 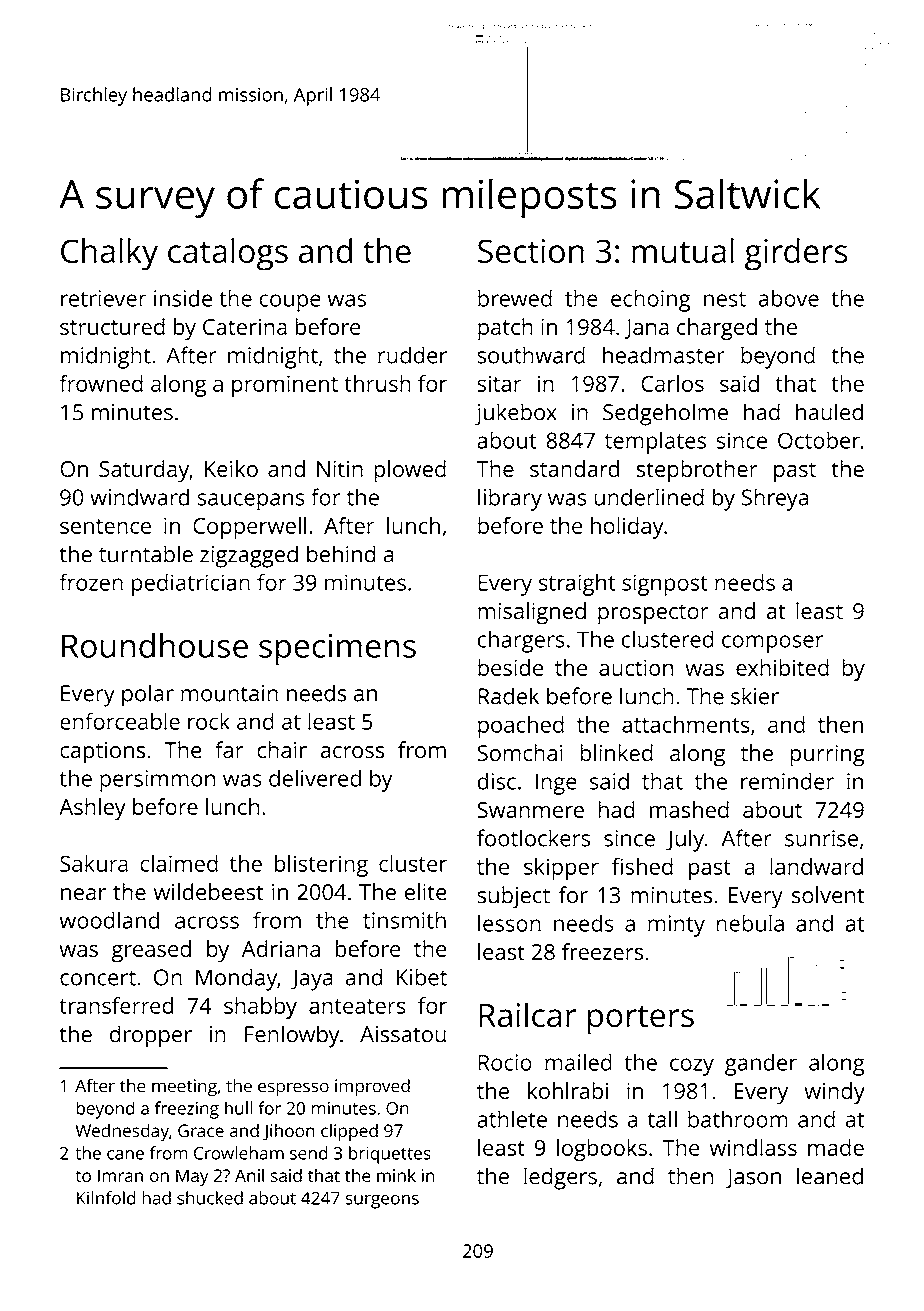 I want to click on Railcar, so click(x=528, y=1015).
